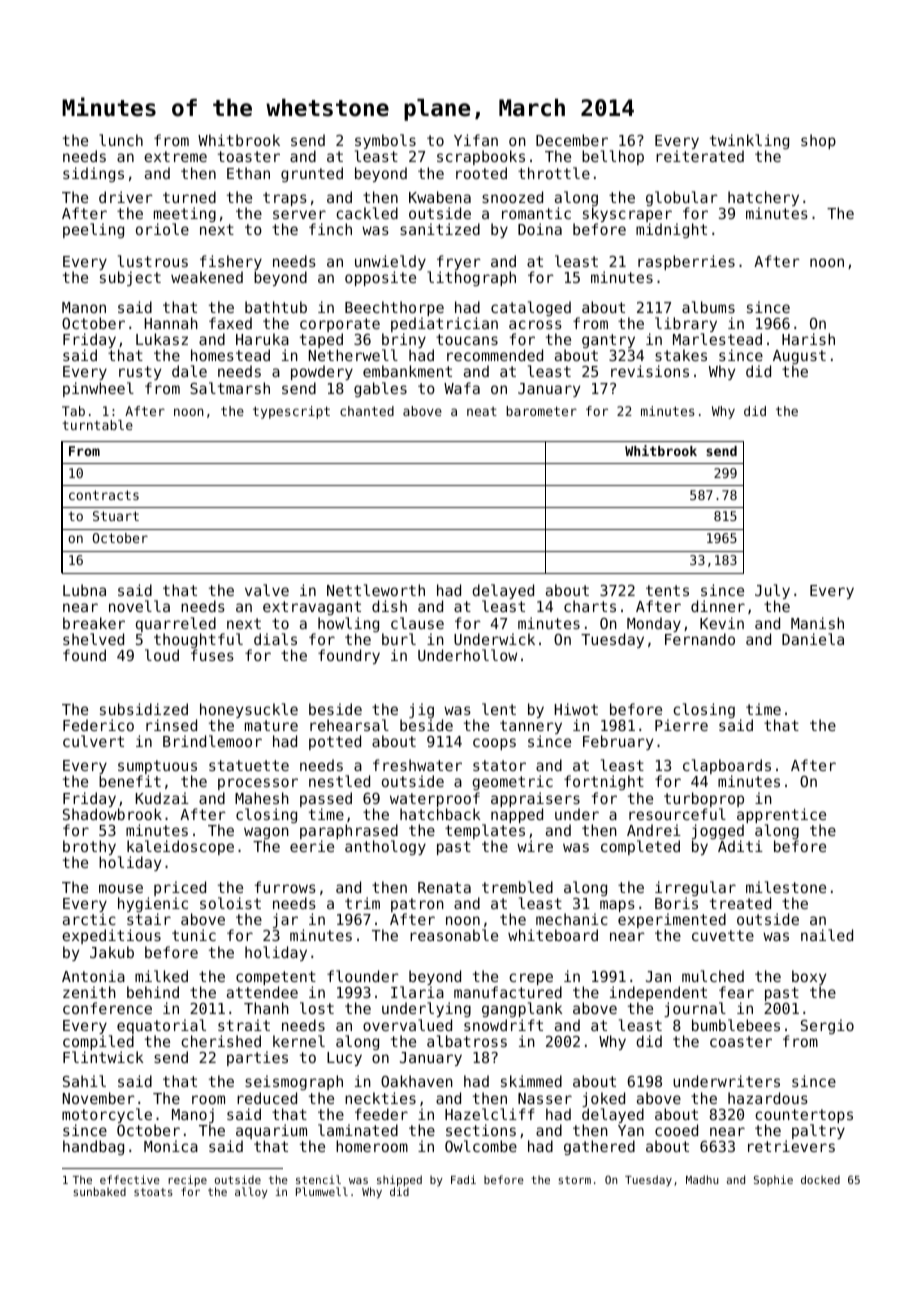 This screenshot has height=1308, width=924. What do you see at coordinates (654, 624) in the screenshot?
I see `Monday` at bounding box center [654, 624].
